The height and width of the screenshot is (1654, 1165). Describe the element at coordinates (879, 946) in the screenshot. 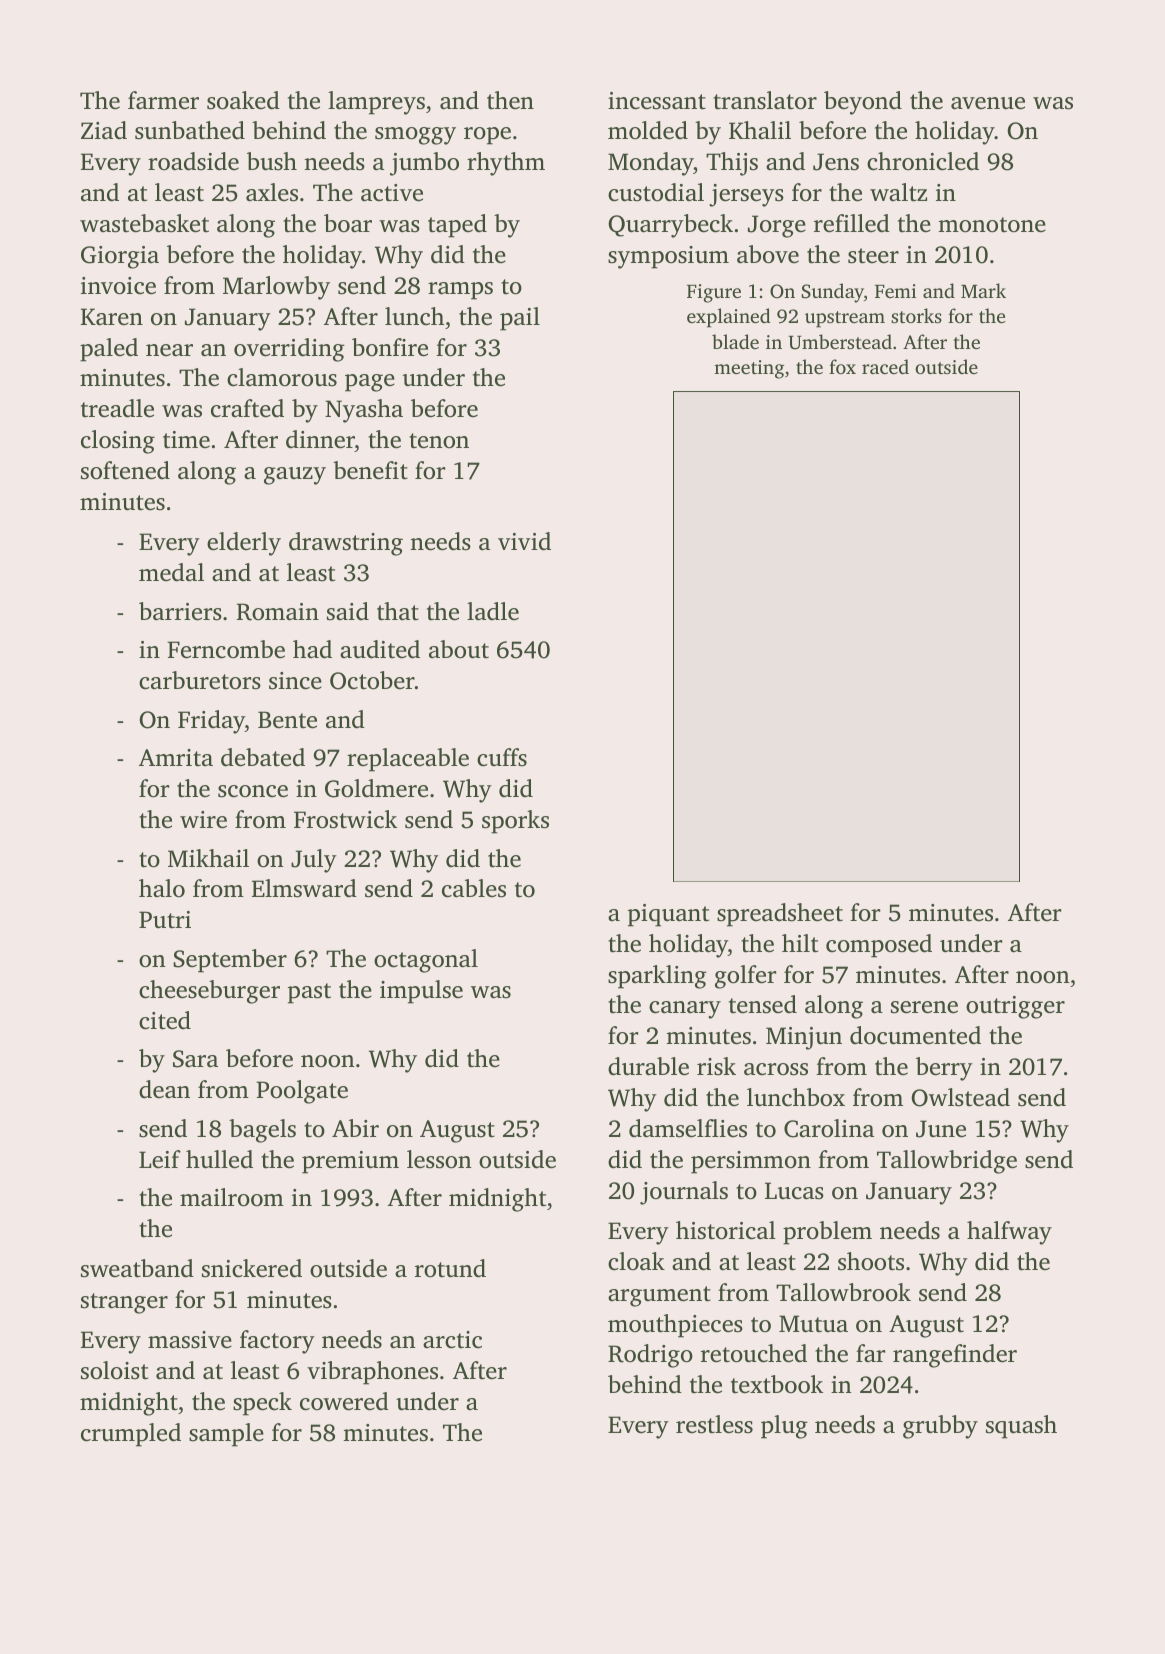

I see `composed` at that location.
